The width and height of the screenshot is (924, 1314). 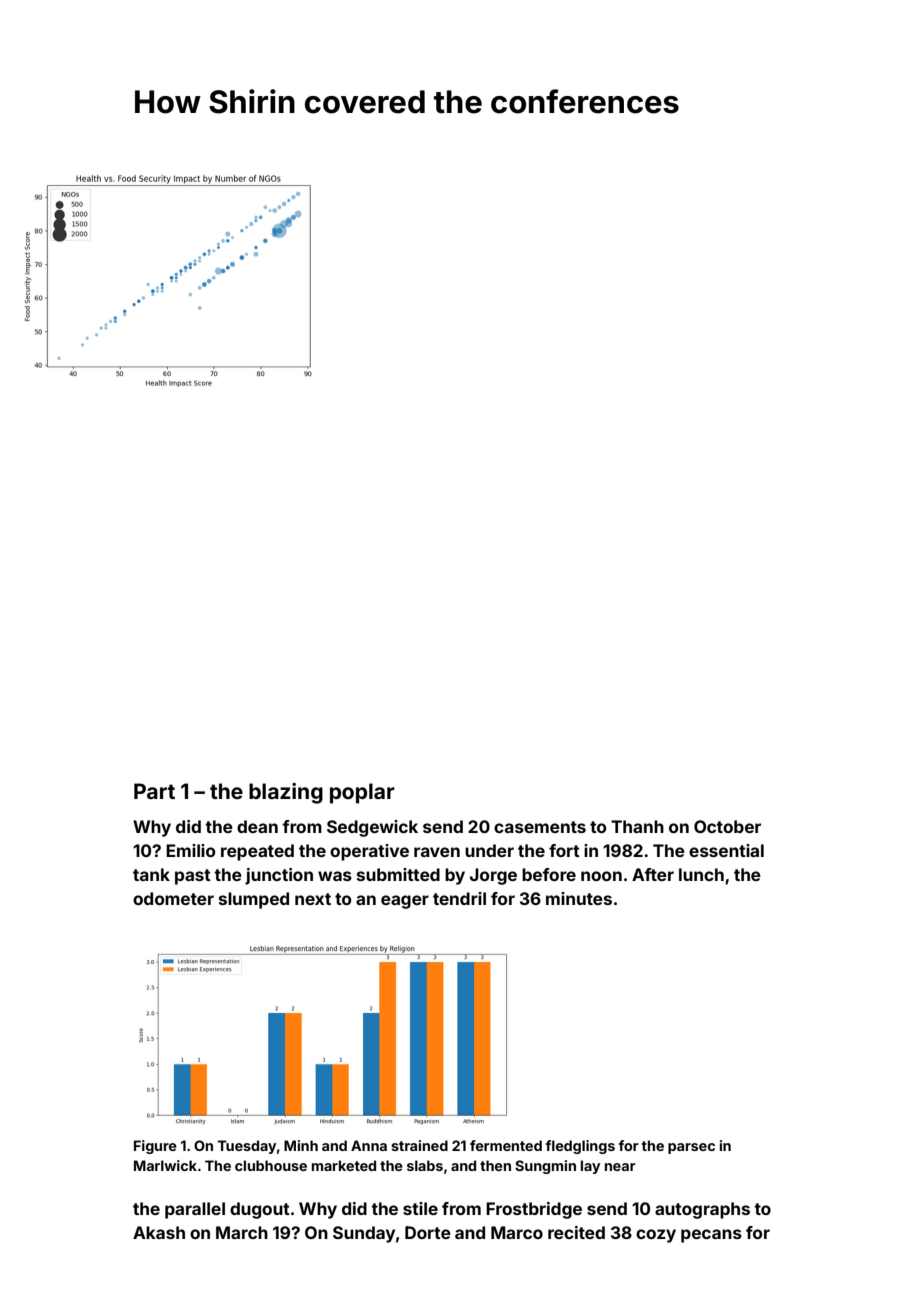 What do you see at coordinates (653, 874) in the screenshot?
I see `After` at bounding box center [653, 874].
